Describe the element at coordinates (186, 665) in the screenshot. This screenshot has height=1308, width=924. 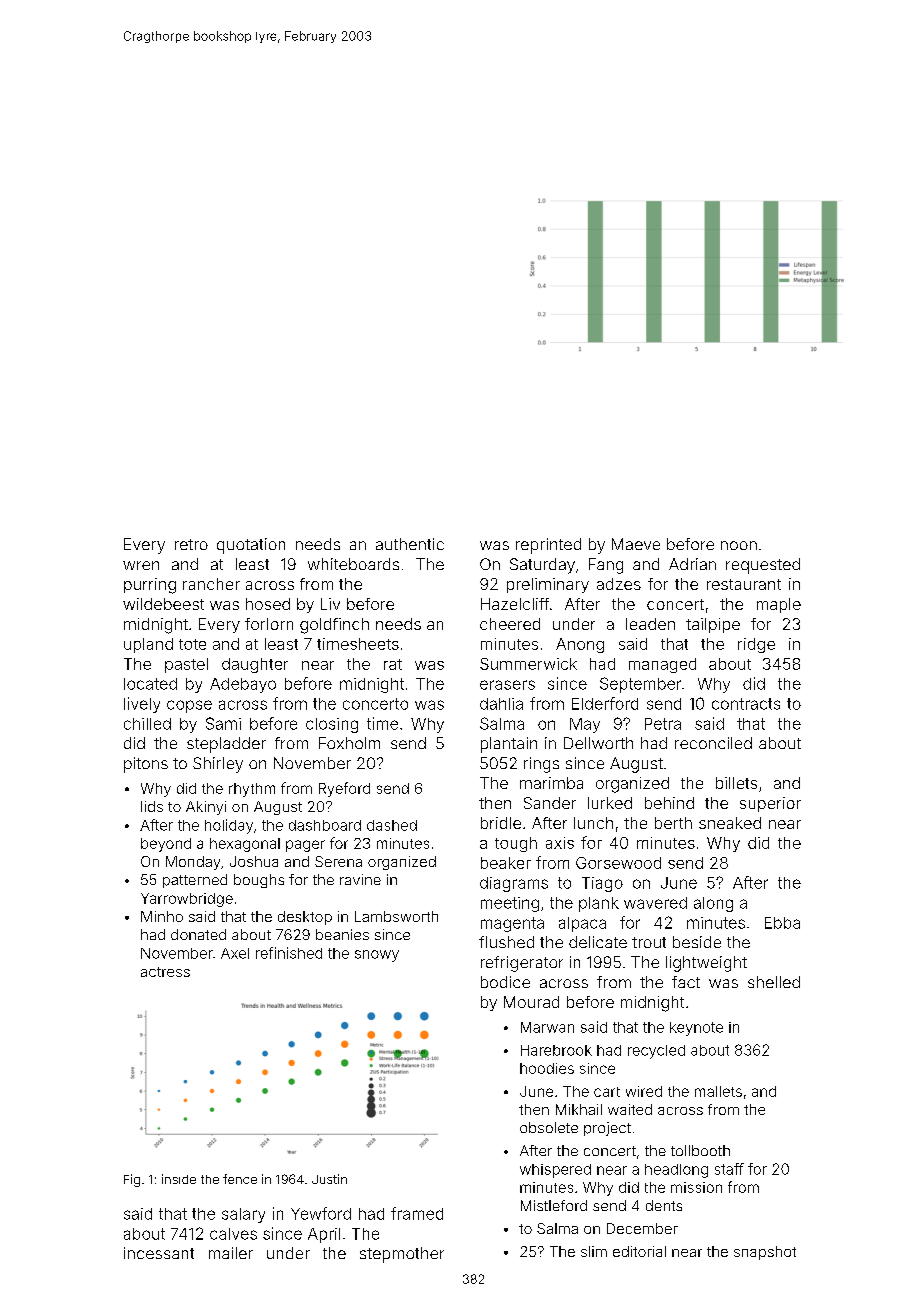
I see `pastel` at that location.
